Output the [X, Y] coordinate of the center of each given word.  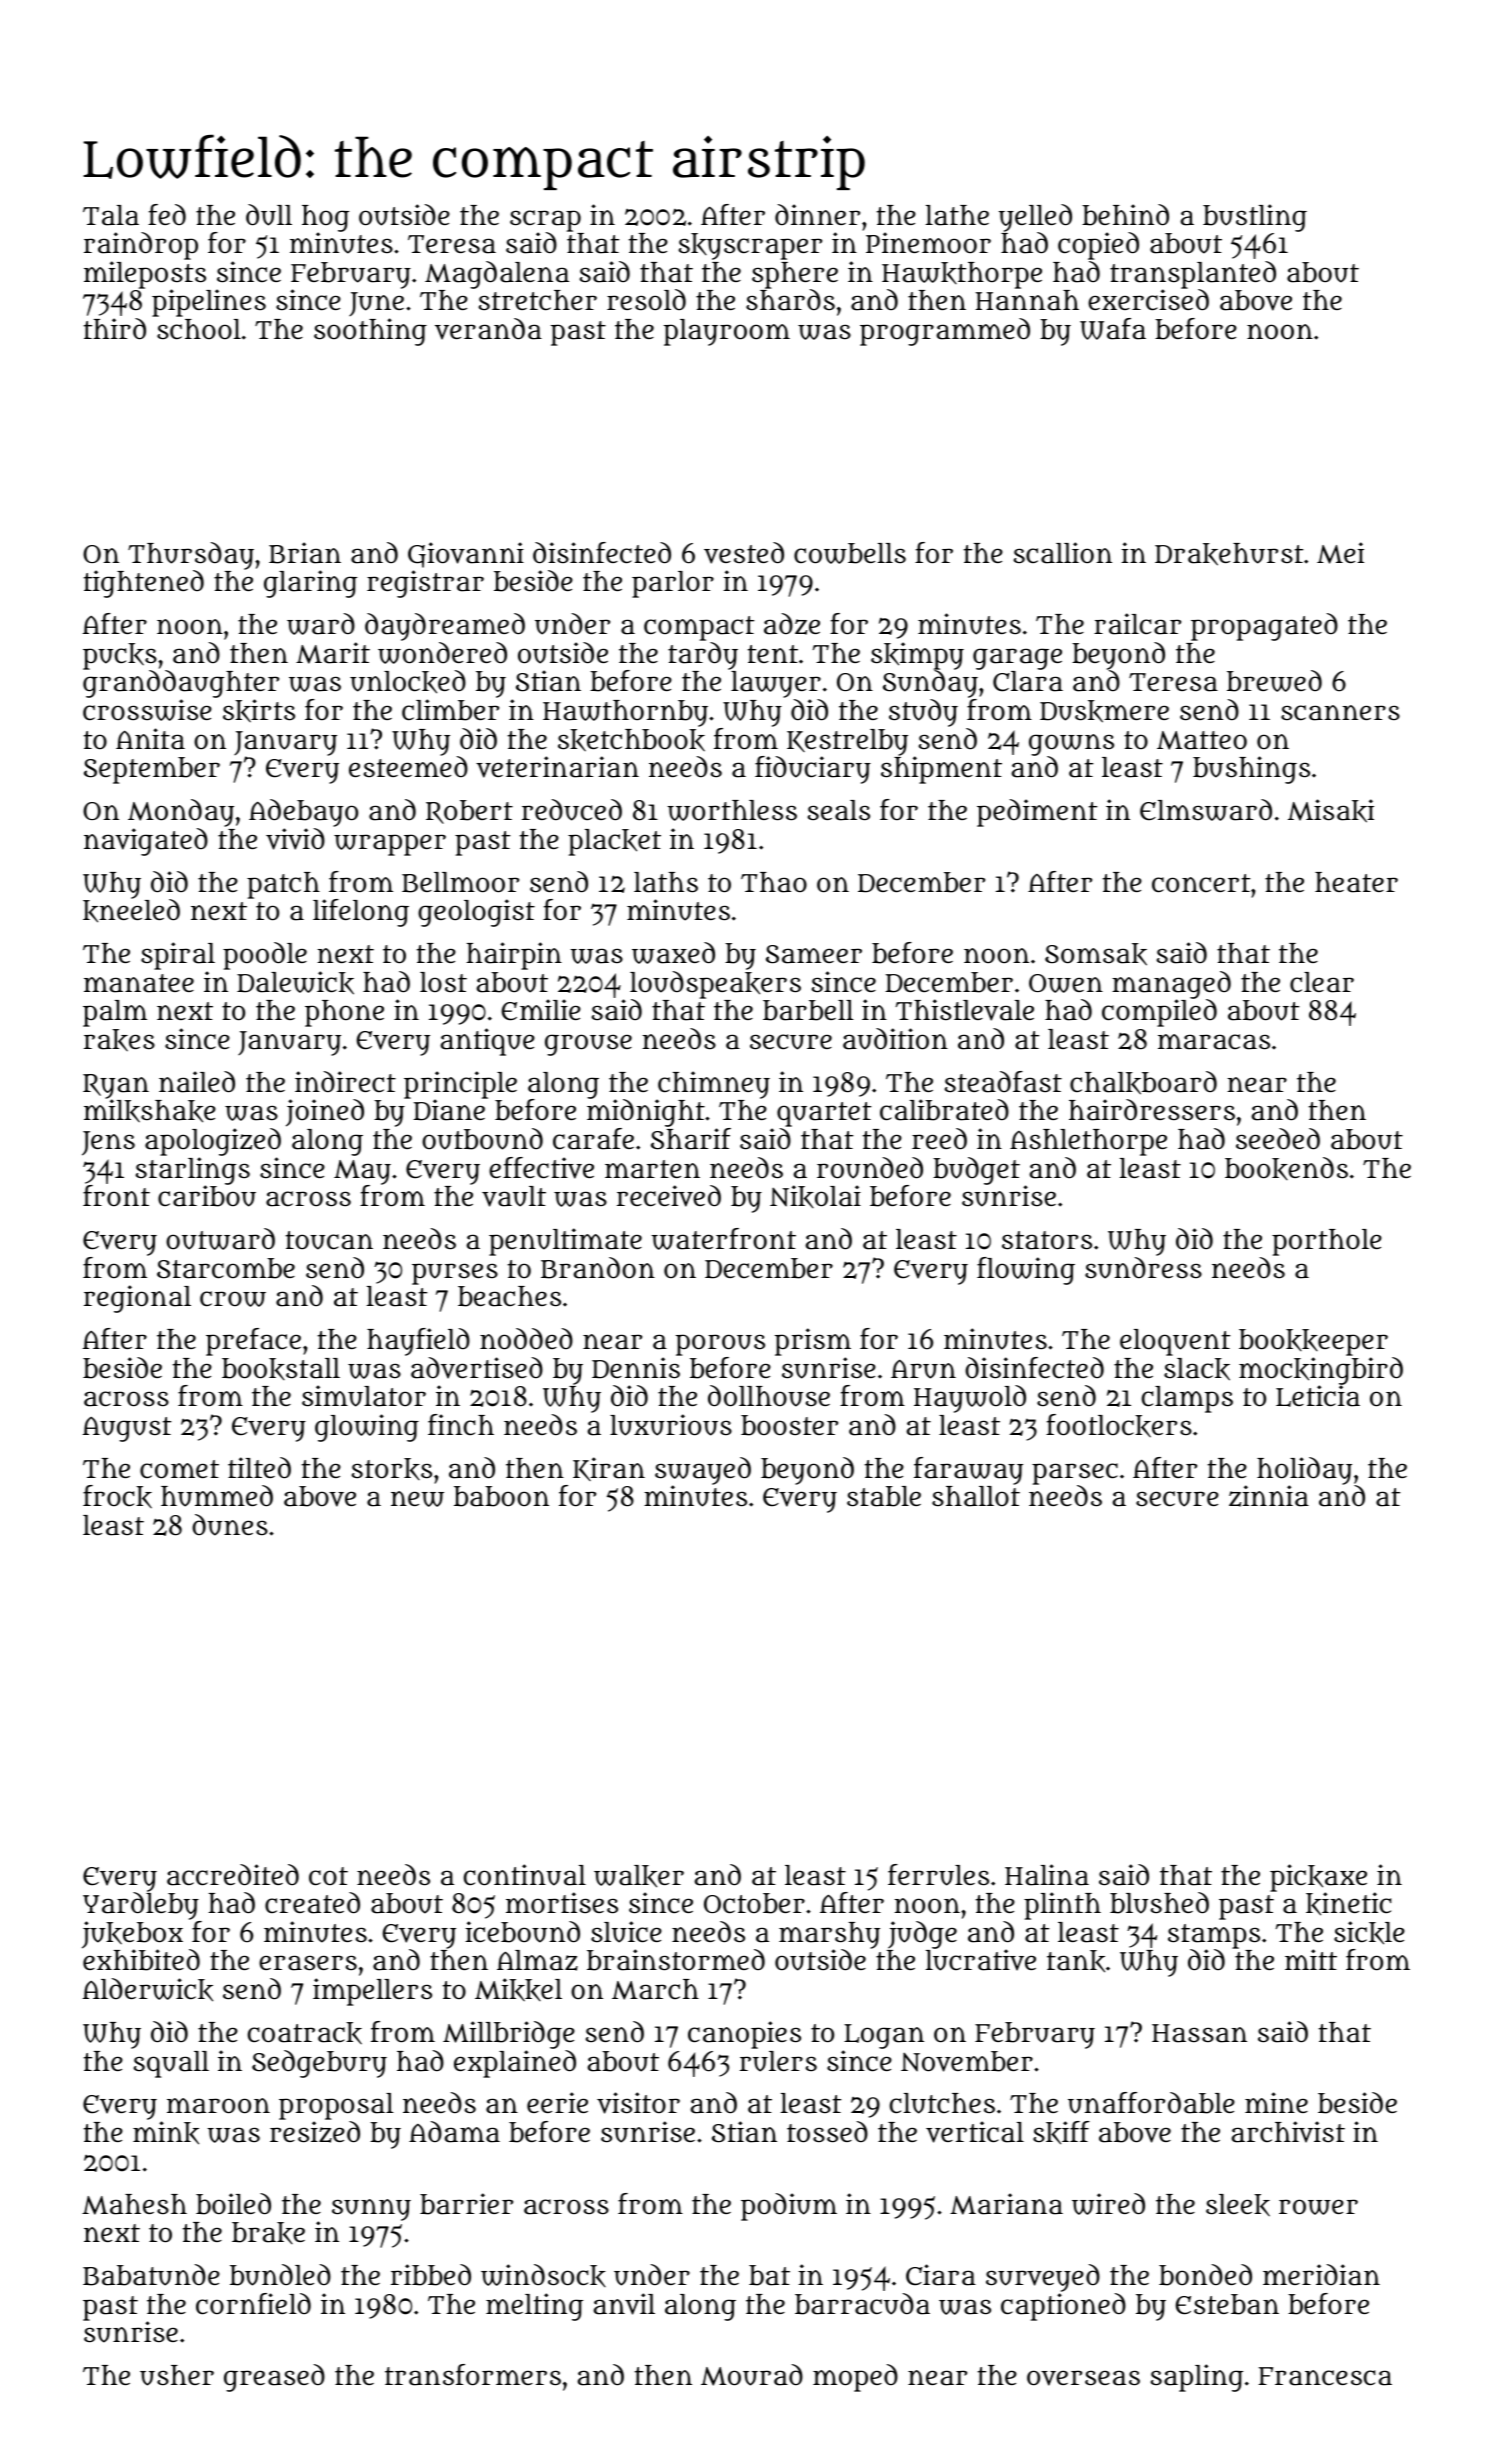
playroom [727, 332]
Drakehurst [1229, 554]
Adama [454, 2132]
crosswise [147, 710]
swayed [703, 1471]
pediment [1037, 813]
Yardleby [141, 1906]
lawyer [776, 684]
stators [1047, 1240]
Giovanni [466, 555]
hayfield [418, 1342]
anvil [624, 2304]
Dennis [636, 1368]
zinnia [1269, 1496]
